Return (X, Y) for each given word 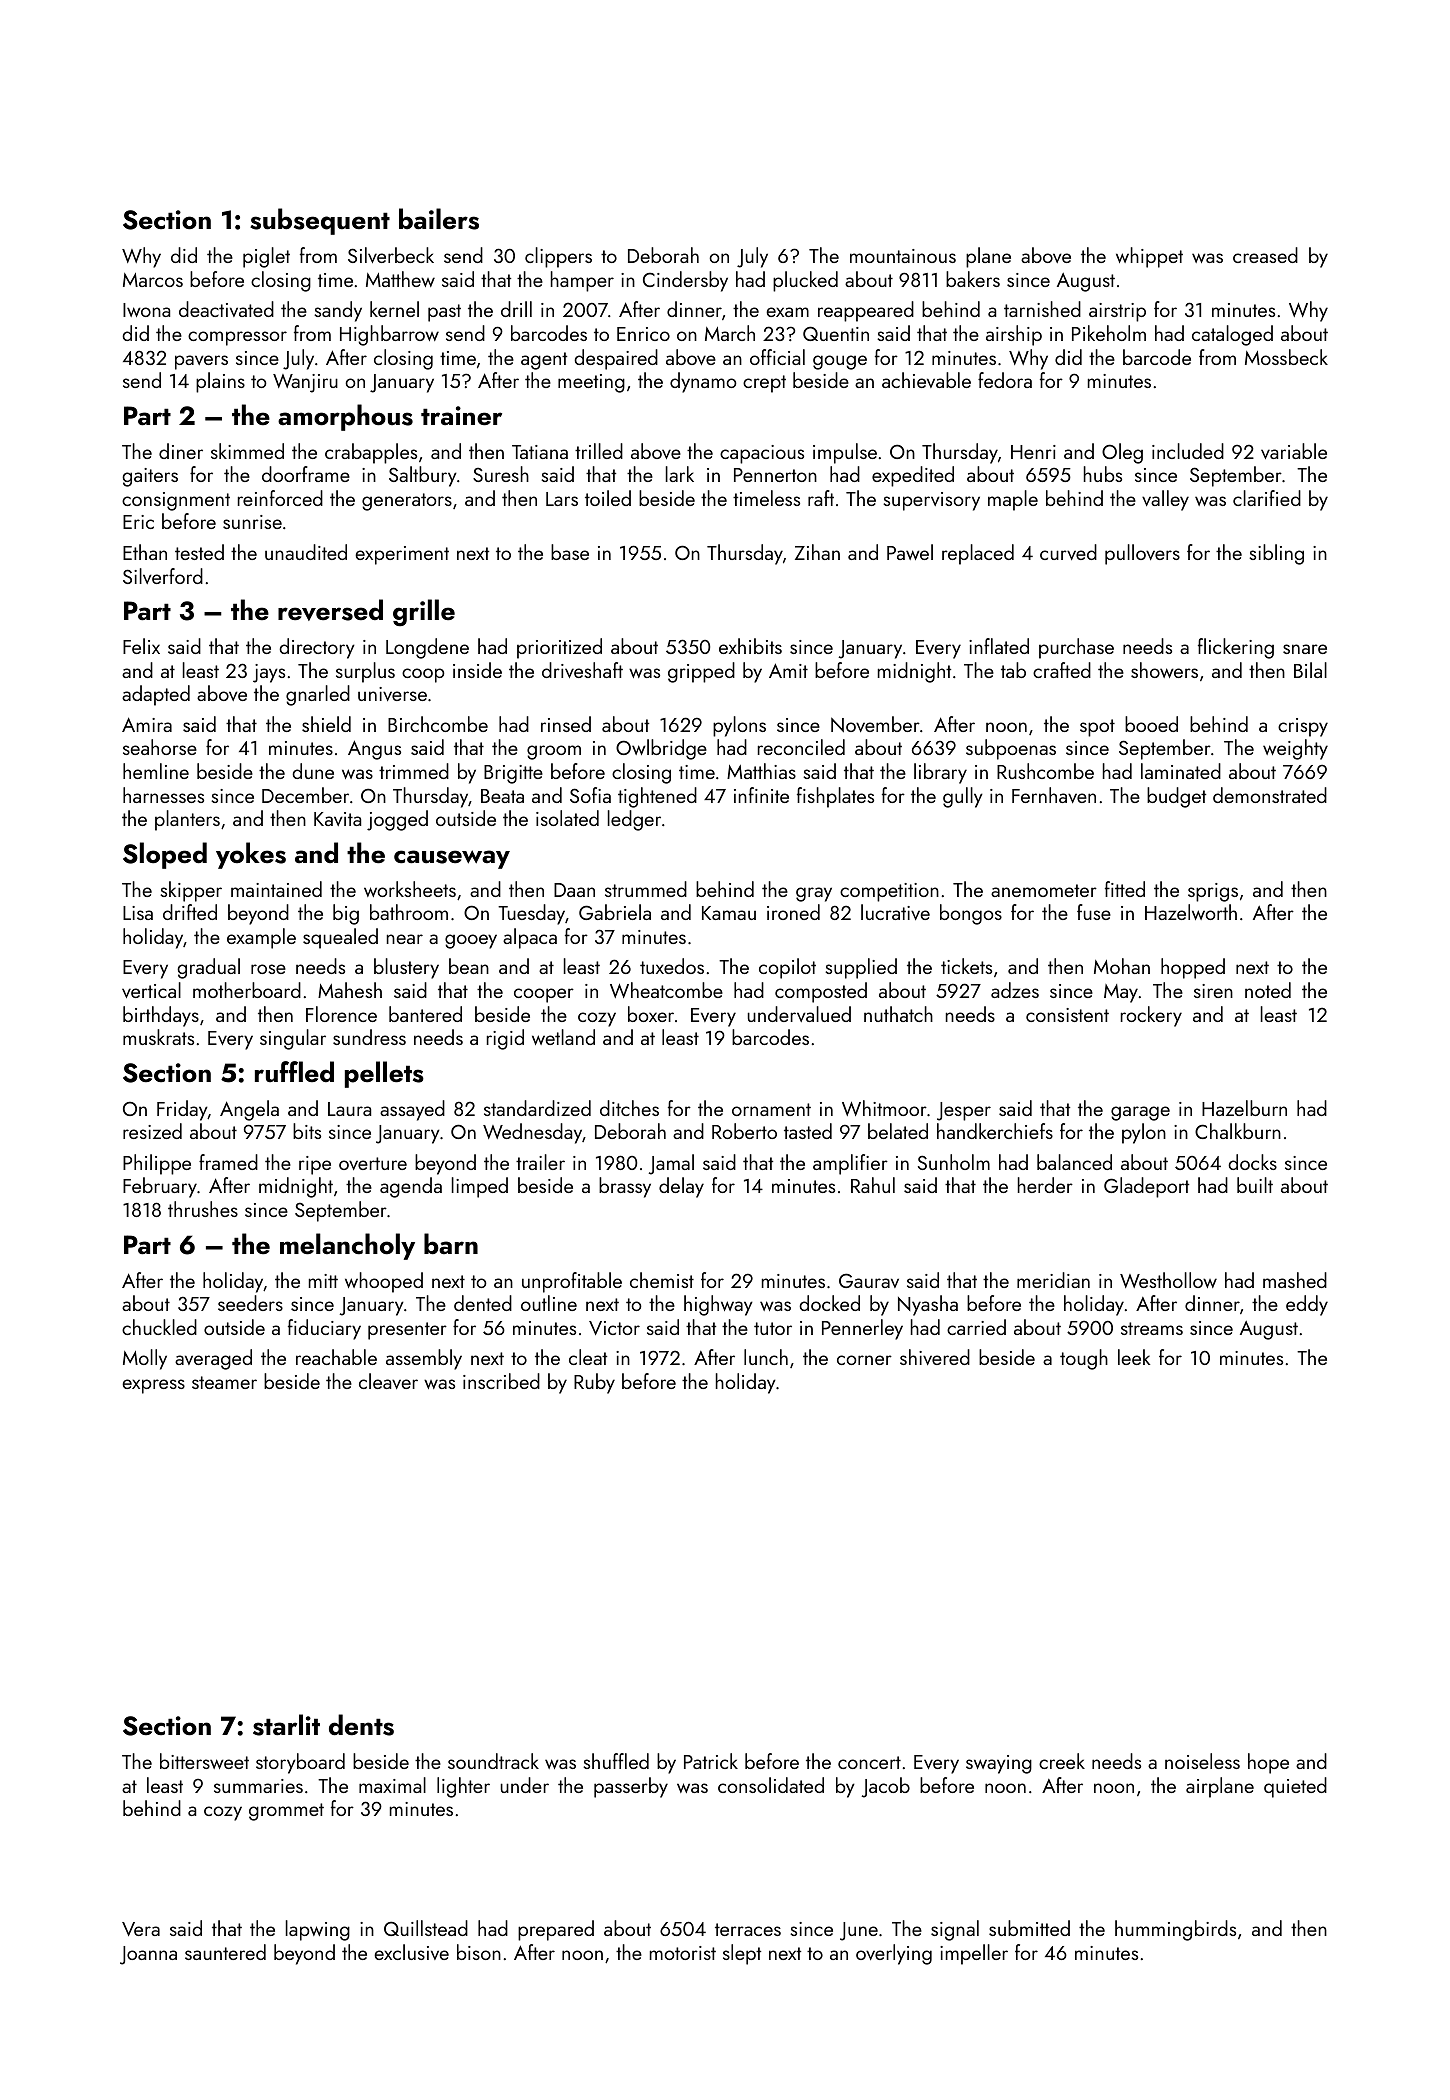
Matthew (400, 279)
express (153, 1386)
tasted (808, 1131)
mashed (1295, 1280)
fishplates (835, 797)
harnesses (163, 795)
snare (1305, 649)
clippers (558, 257)
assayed (412, 1110)
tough (1084, 1359)
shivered (935, 1357)
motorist (683, 1953)
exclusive (411, 1952)
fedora (1005, 380)
